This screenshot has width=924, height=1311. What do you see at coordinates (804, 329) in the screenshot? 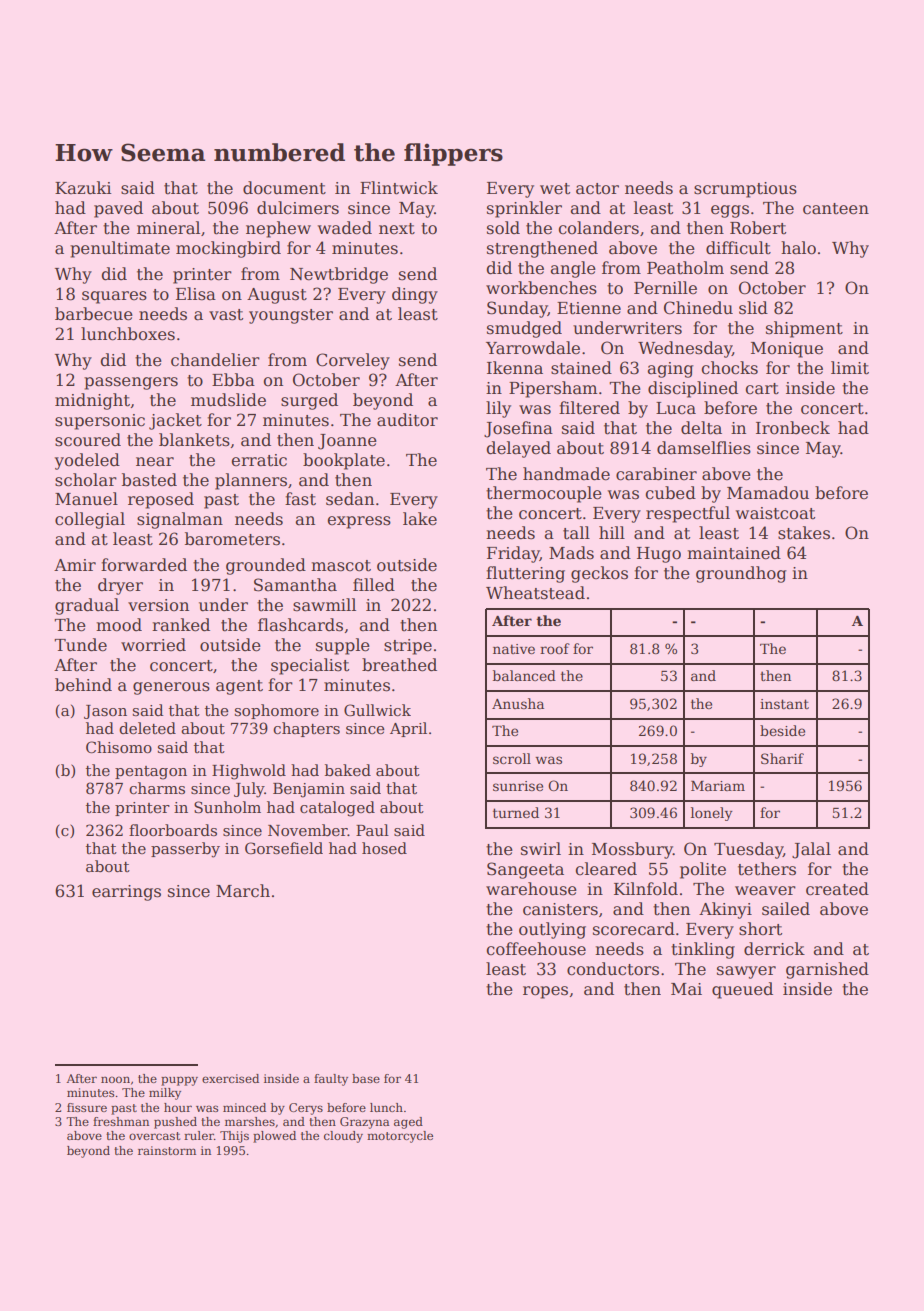
I see `shipment` at bounding box center [804, 329].
